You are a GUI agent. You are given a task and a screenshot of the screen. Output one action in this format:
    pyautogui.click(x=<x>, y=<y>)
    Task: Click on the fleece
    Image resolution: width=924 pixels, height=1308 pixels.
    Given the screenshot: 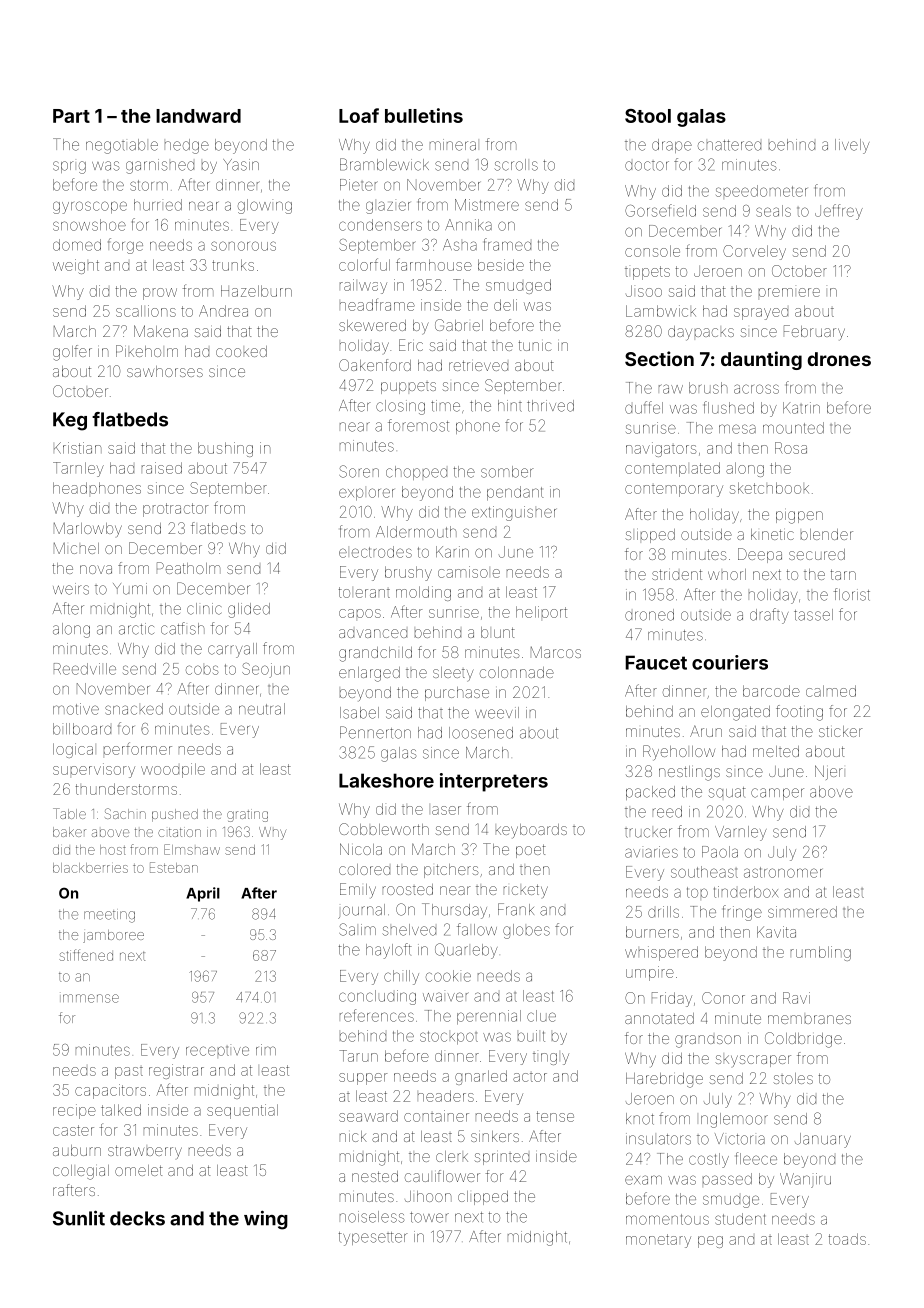 What is the action you would take?
    pyautogui.click(x=756, y=1158)
